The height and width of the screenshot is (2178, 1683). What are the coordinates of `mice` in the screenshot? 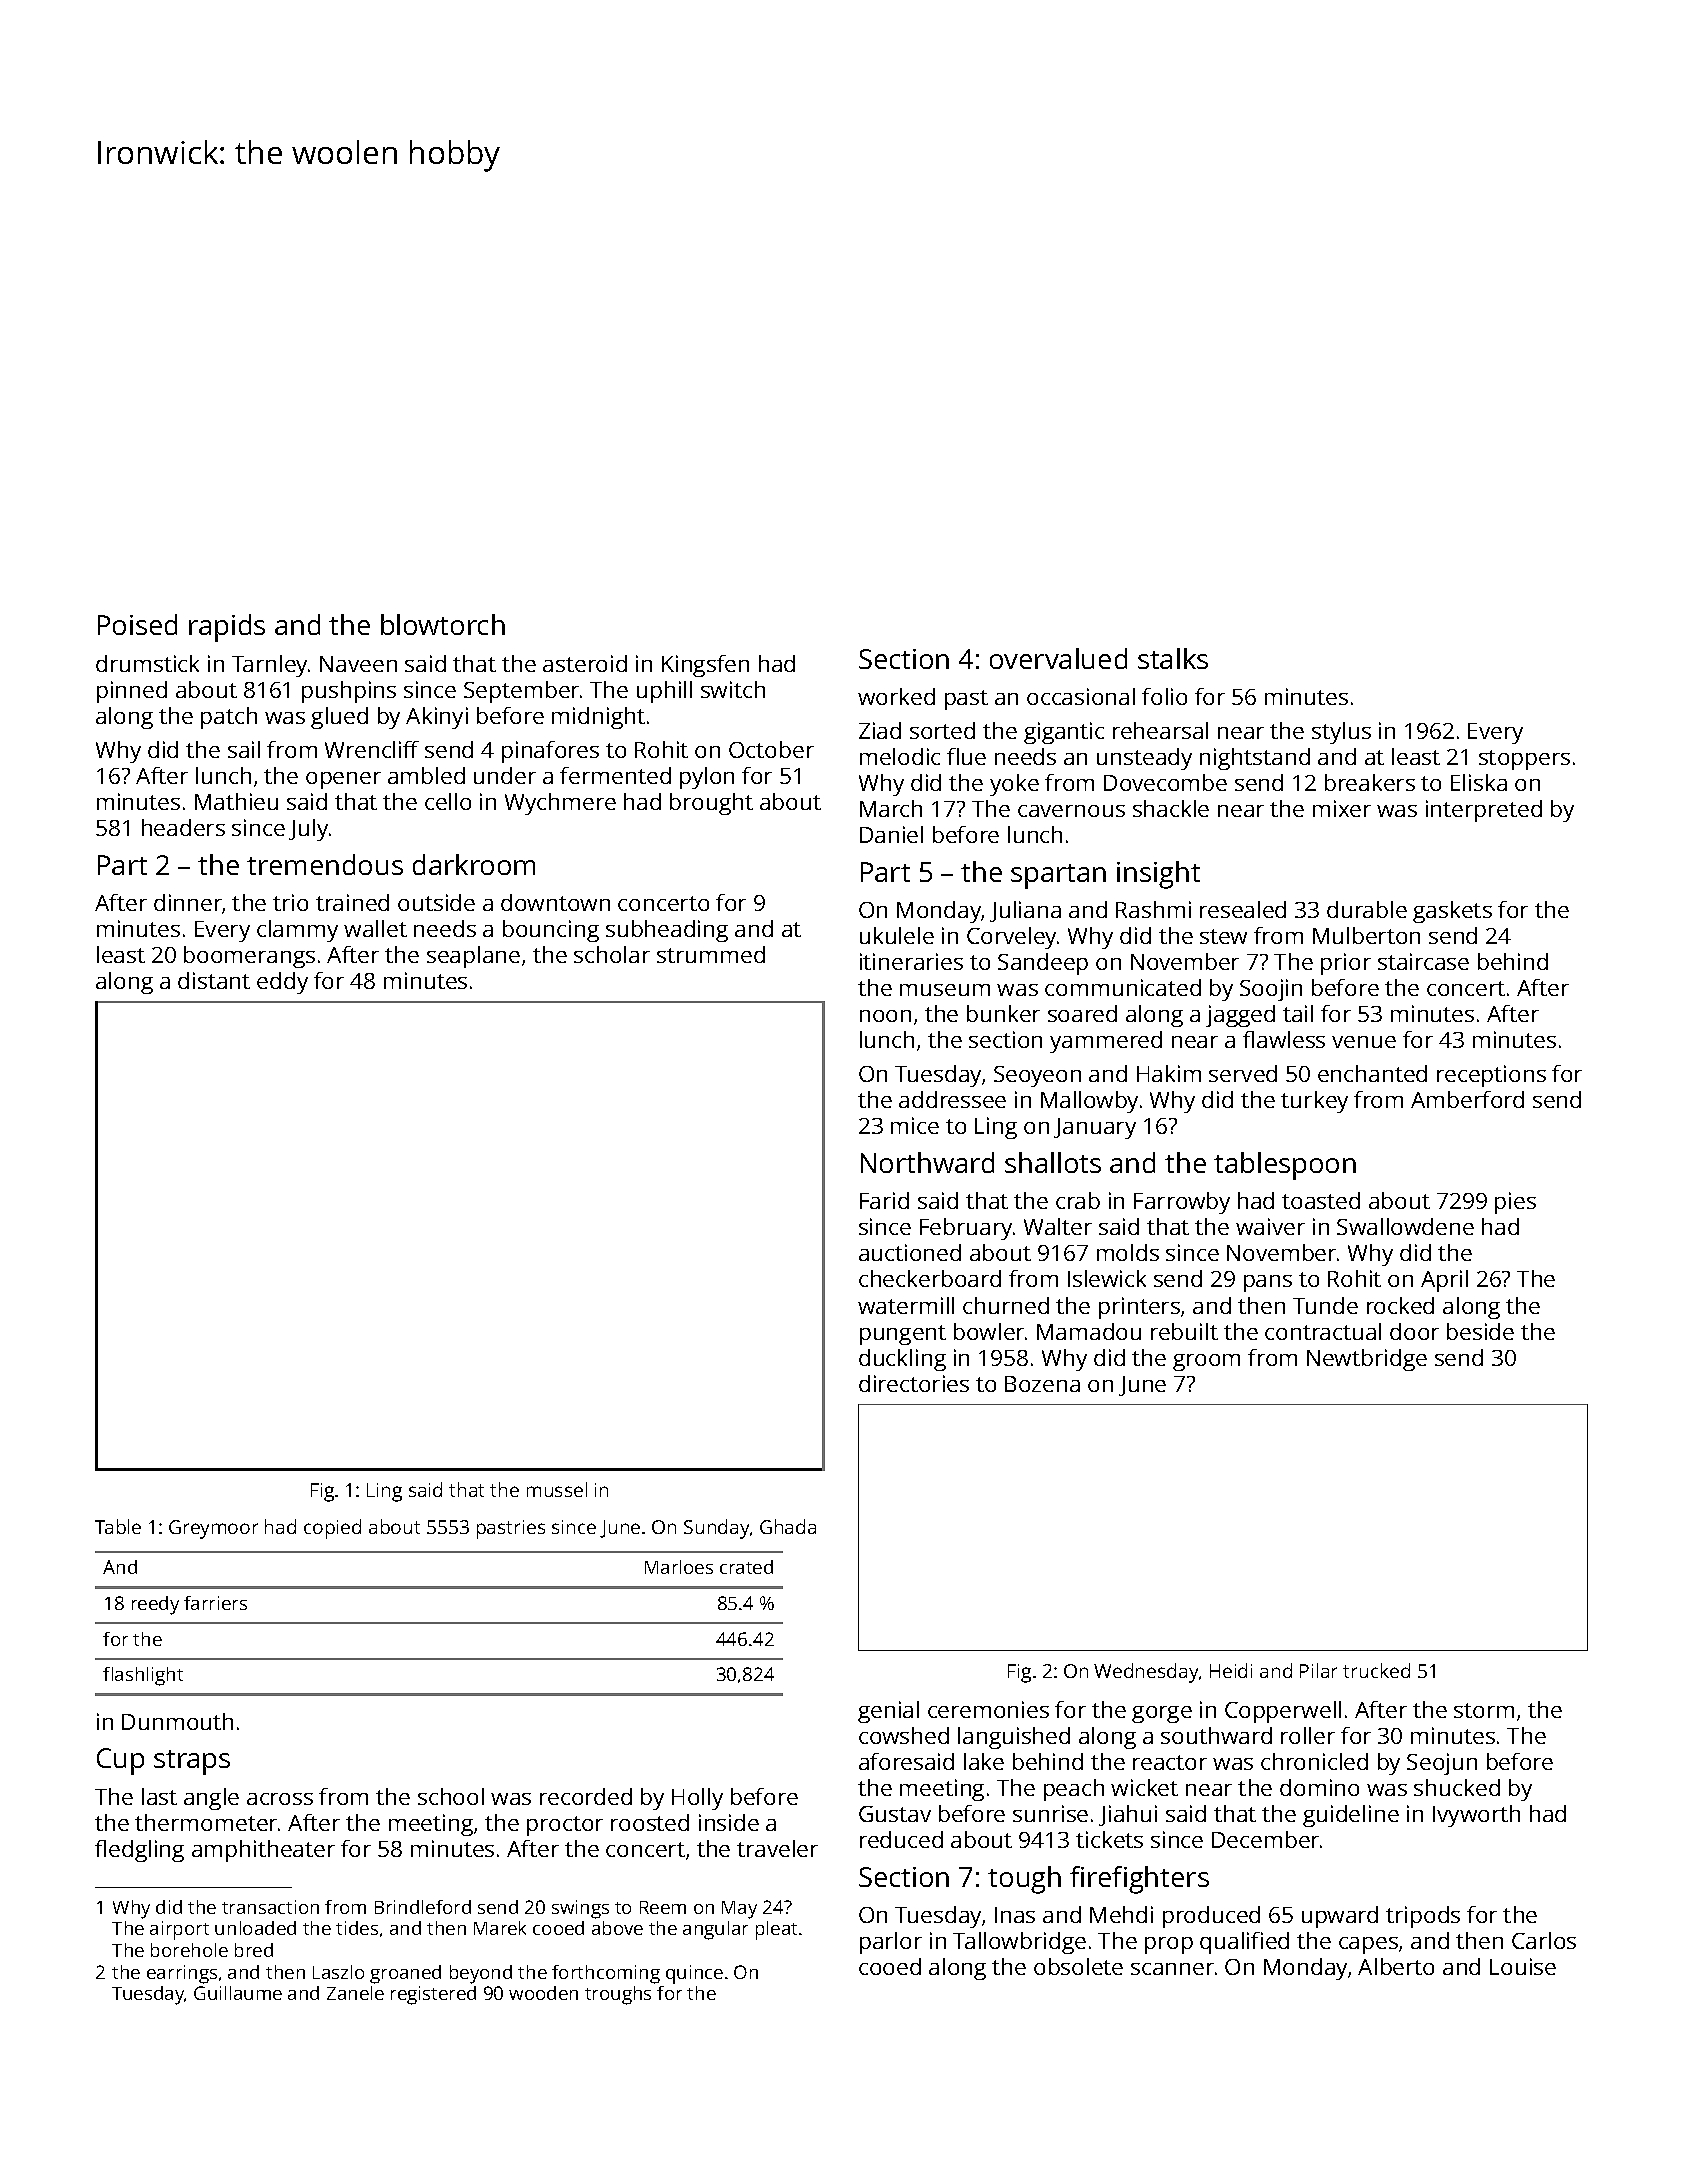 It's located at (915, 1125).
